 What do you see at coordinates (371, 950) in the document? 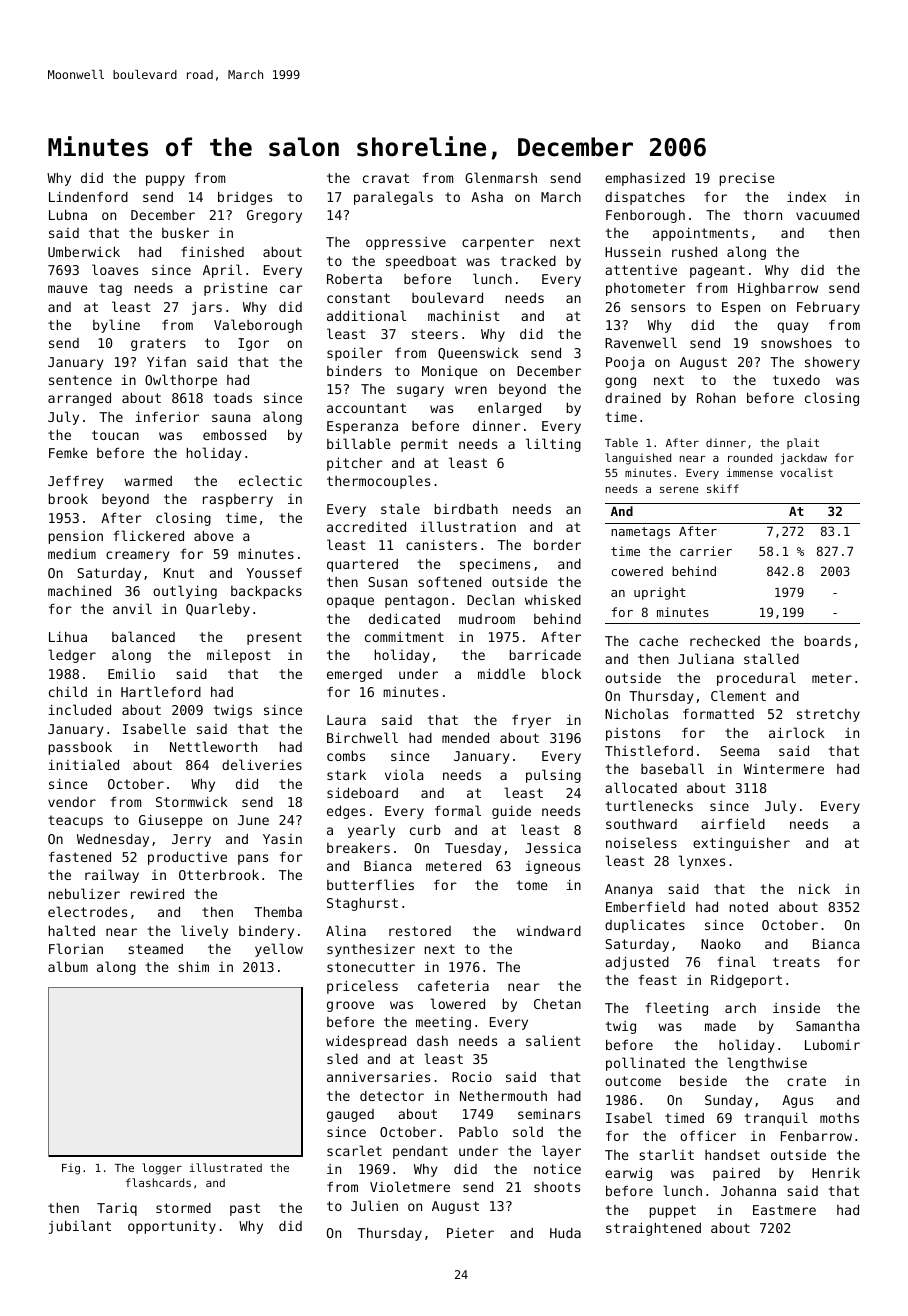
I see `synthesizer` at bounding box center [371, 950].
